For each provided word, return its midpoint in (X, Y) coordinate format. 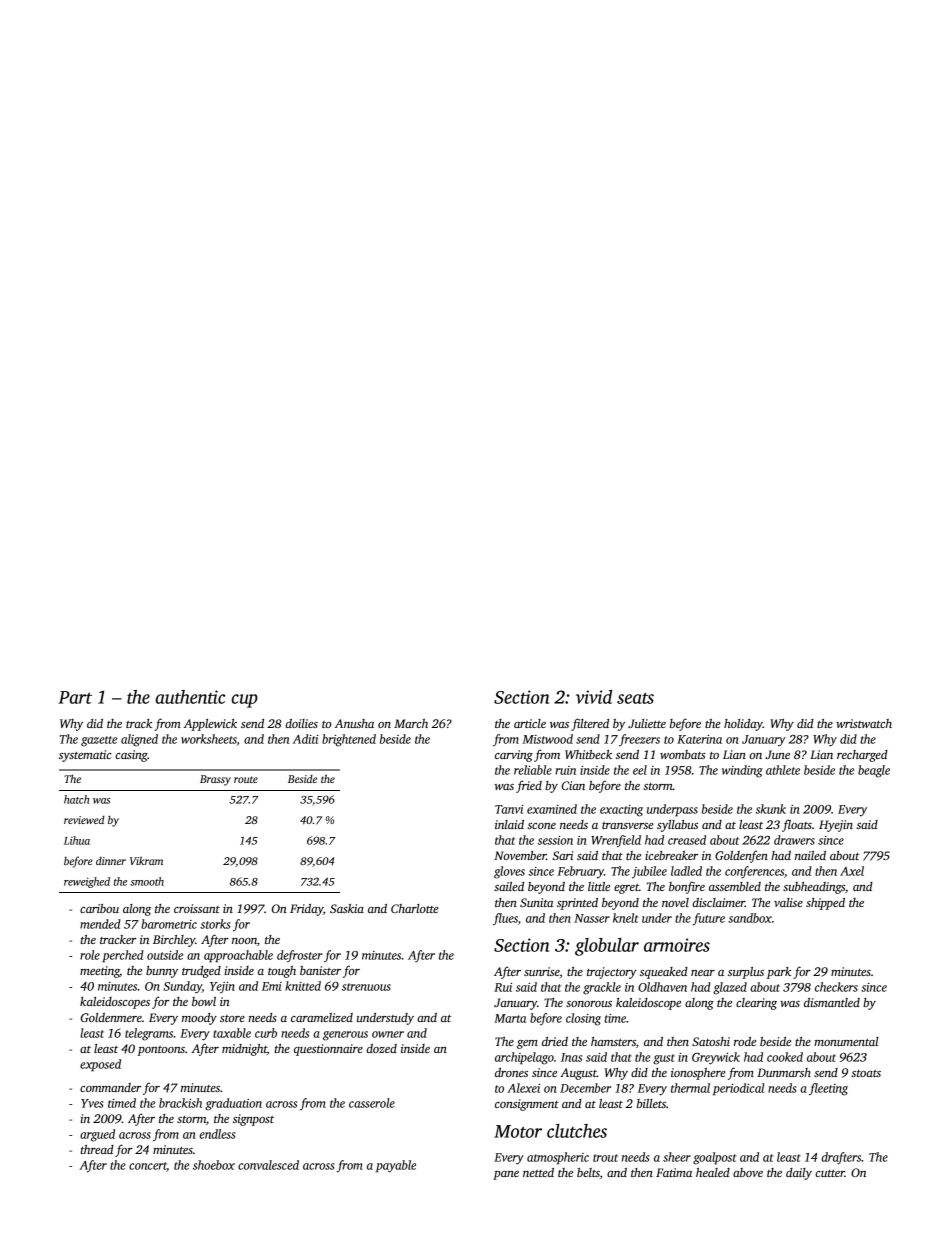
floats (797, 825)
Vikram (146, 860)
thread (97, 1149)
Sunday (182, 987)
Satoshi (711, 1041)
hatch (77, 799)
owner (388, 1034)
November (520, 855)
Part (75, 697)
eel (640, 770)
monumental (846, 1041)
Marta (510, 1018)
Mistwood (547, 739)
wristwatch (864, 723)
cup (245, 701)
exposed (100, 1065)
